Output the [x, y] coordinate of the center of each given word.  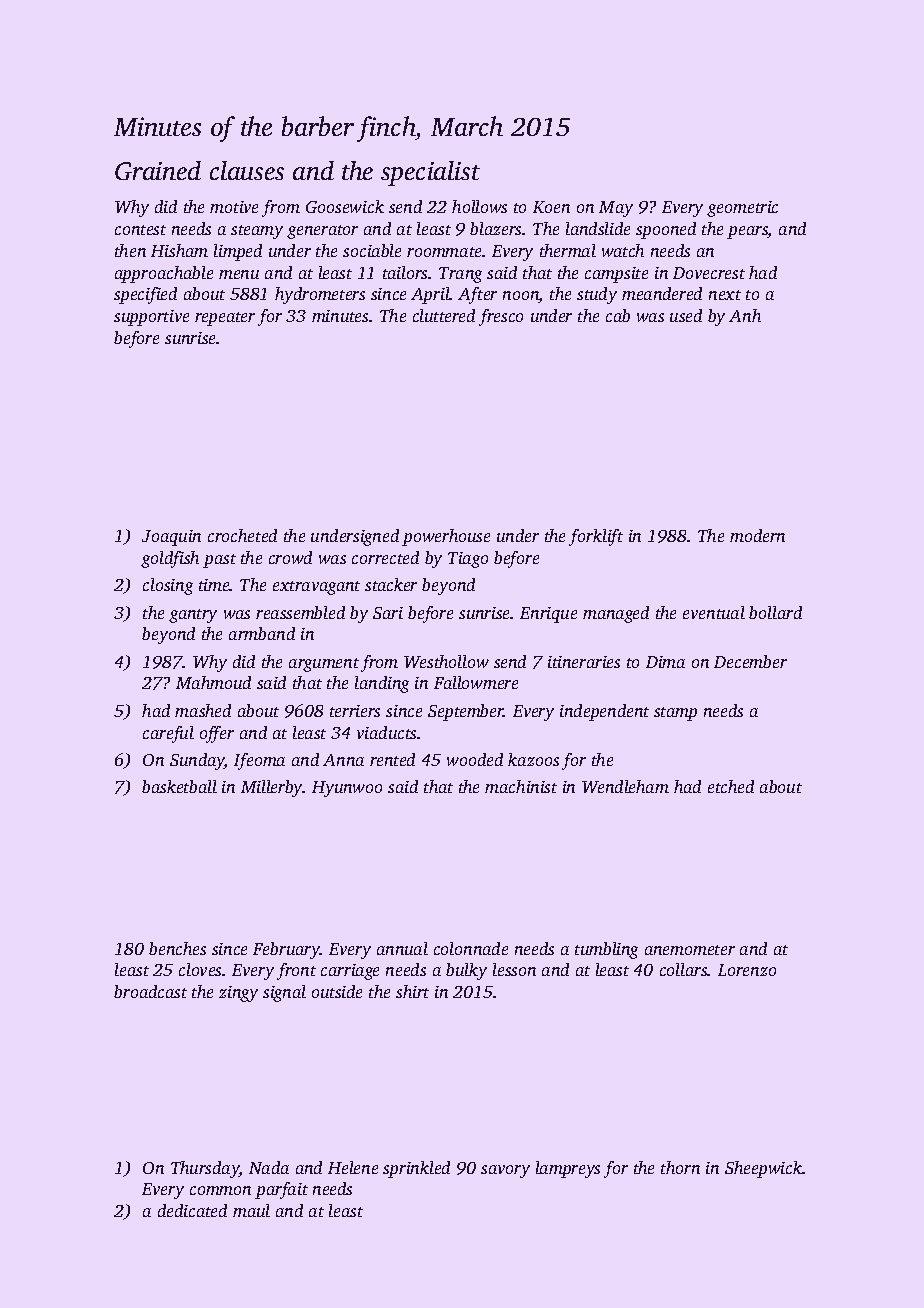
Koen [551, 207]
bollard [775, 612]
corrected [385, 557]
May [616, 209]
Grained [158, 170]
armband [262, 633]
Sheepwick [763, 1169]
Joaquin [171, 538]
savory [505, 1171]
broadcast [150, 991]
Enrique [548, 615]
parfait [281, 1190]
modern [757, 535]
